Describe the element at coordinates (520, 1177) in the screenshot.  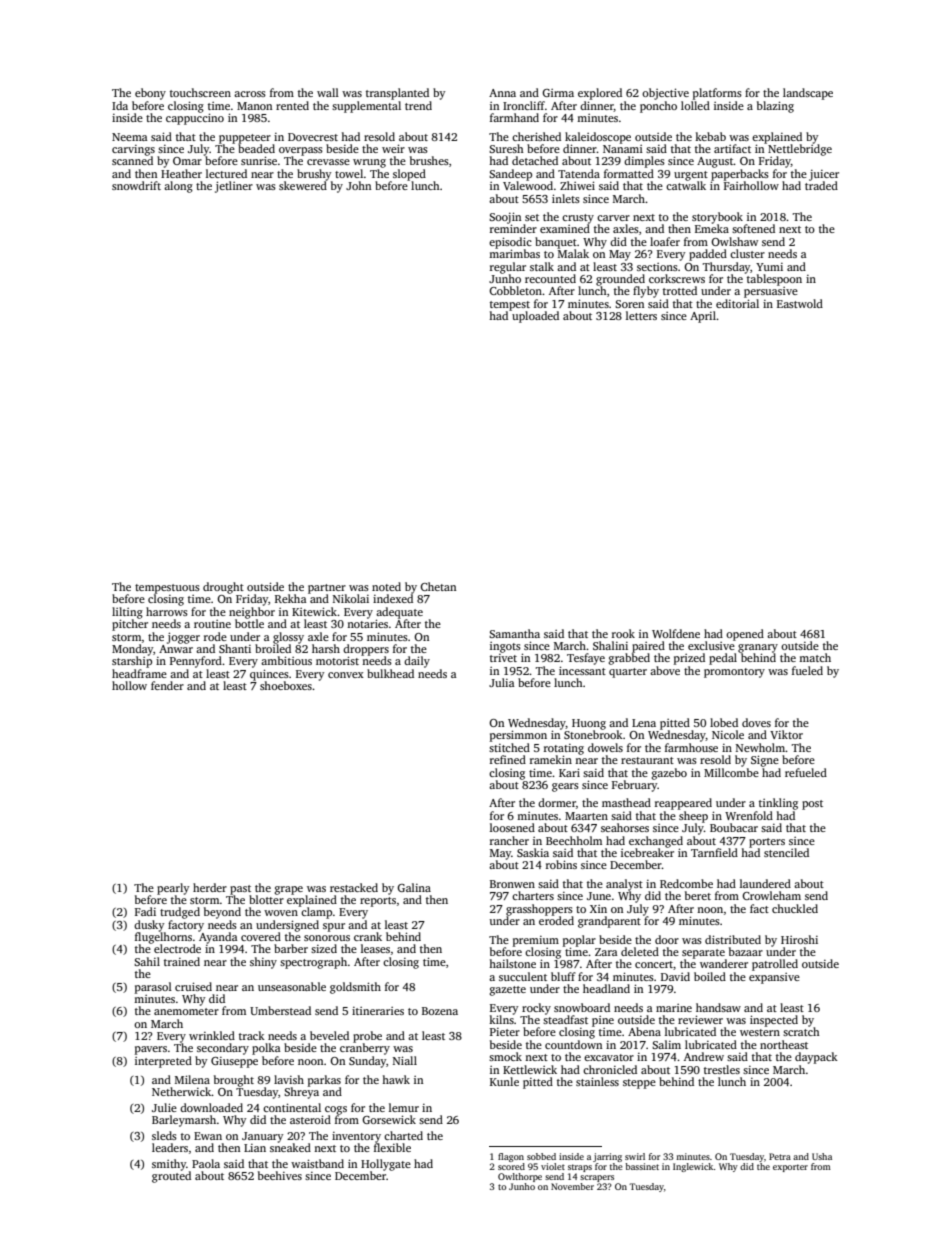
I see `Owlthorpe` at that location.
